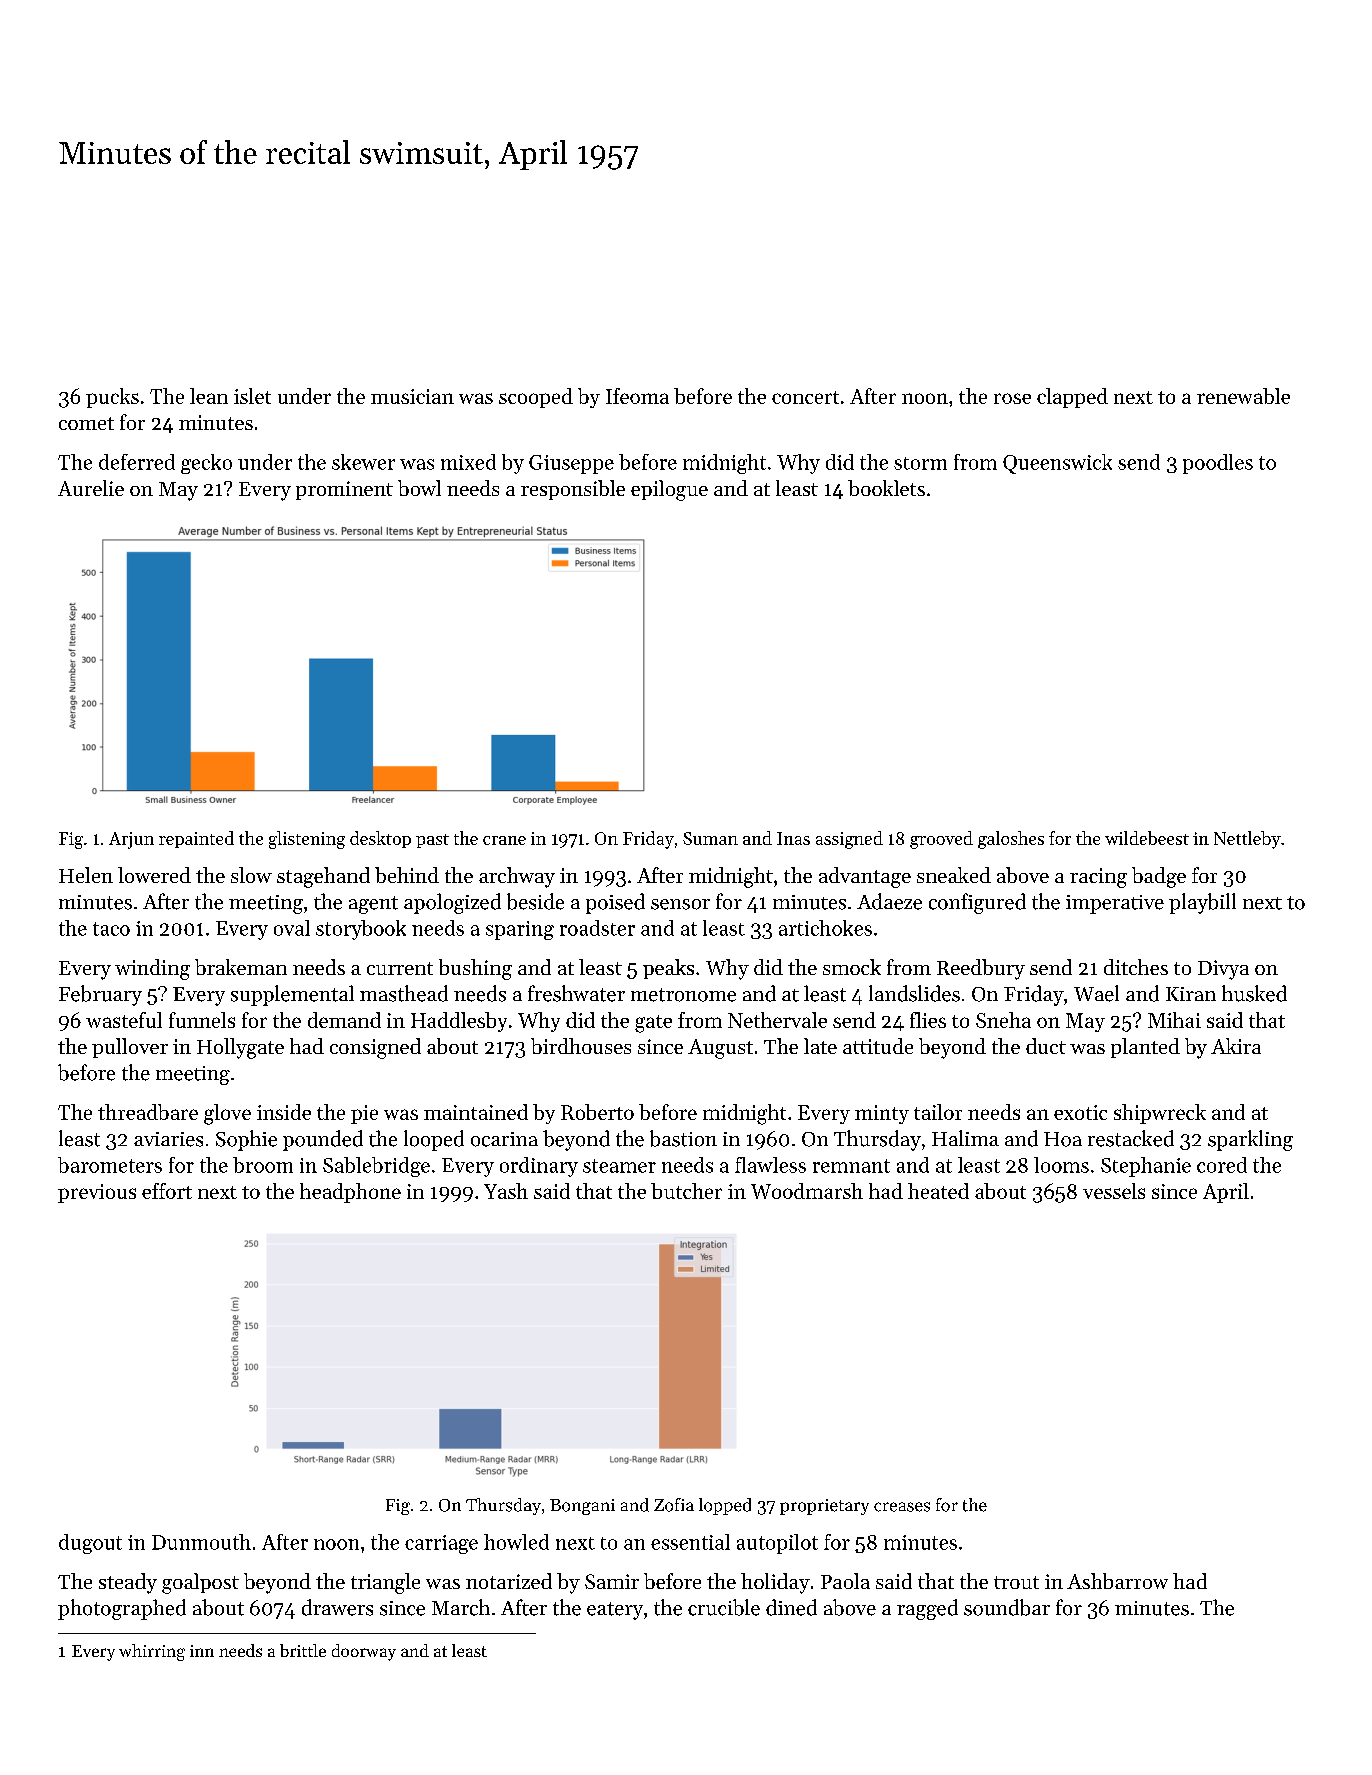  Describe the element at coordinates (373, 905) in the screenshot. I see `agent` at that location.
